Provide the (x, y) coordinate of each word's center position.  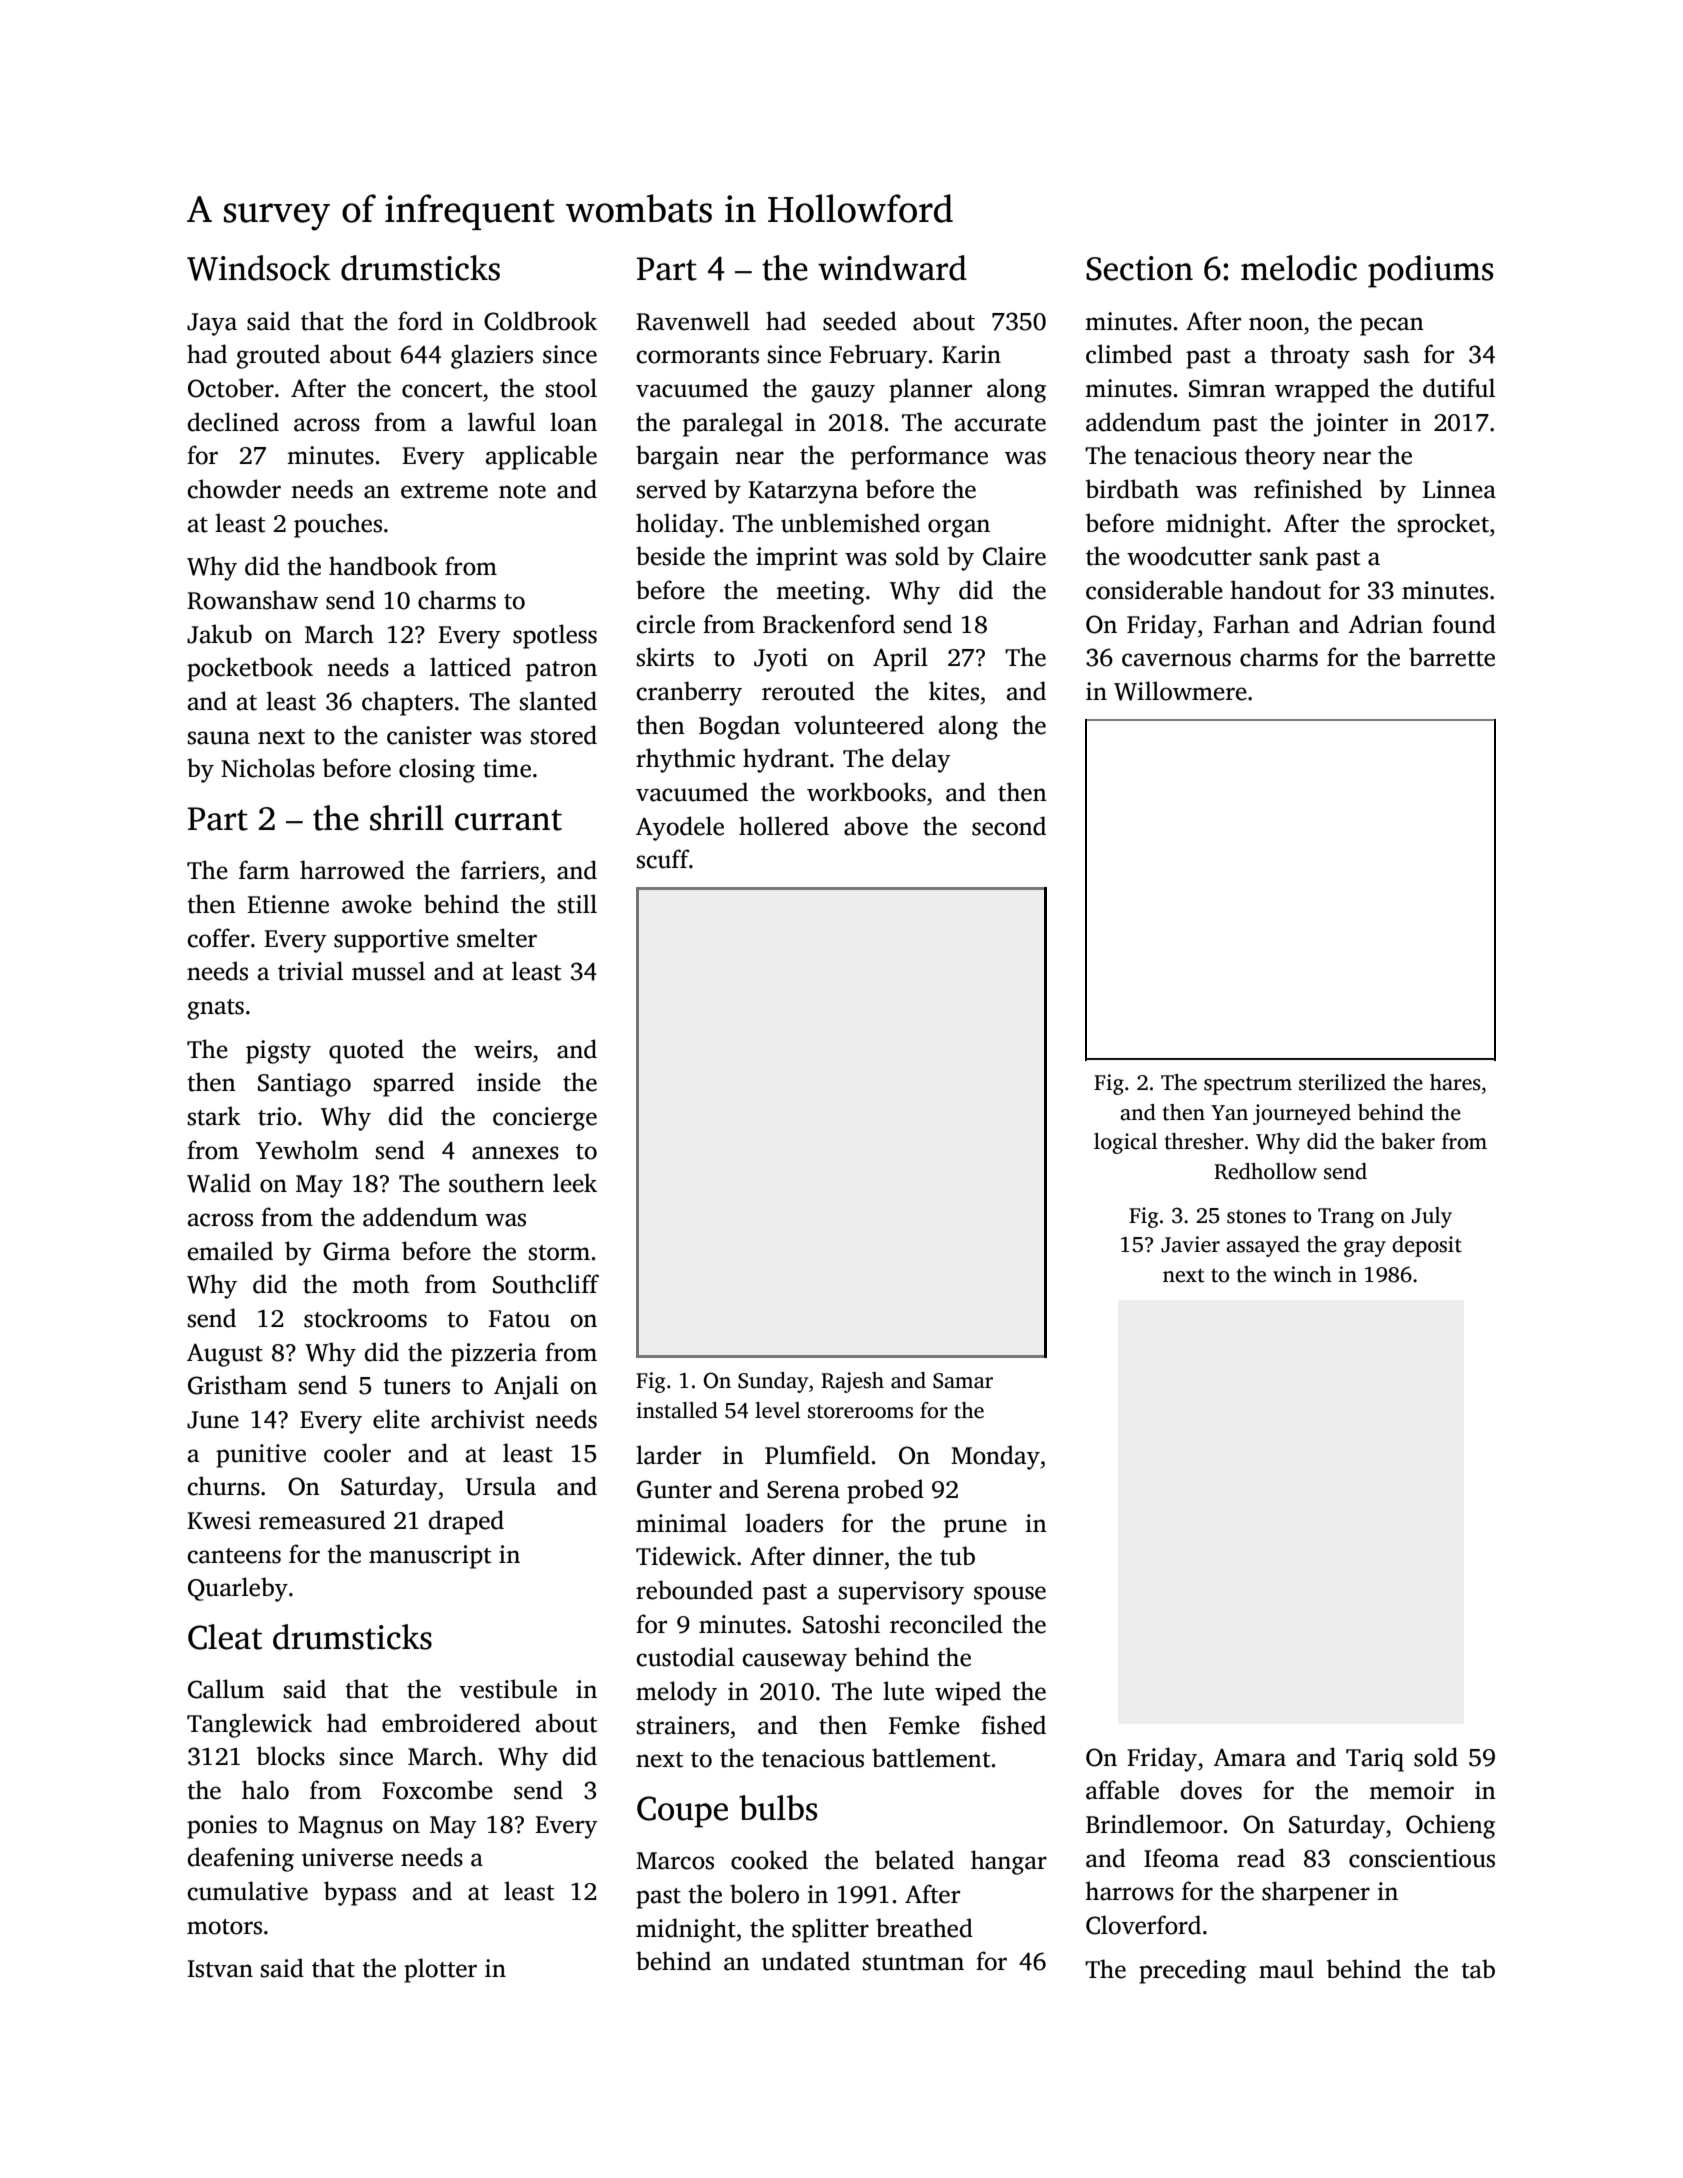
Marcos (675, 1861)
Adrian (1385, 624)
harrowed (352, 870)
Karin (971, 354)
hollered (784, 826)
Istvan (220, 1969)
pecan (1392, 326)
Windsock (259, 268)
